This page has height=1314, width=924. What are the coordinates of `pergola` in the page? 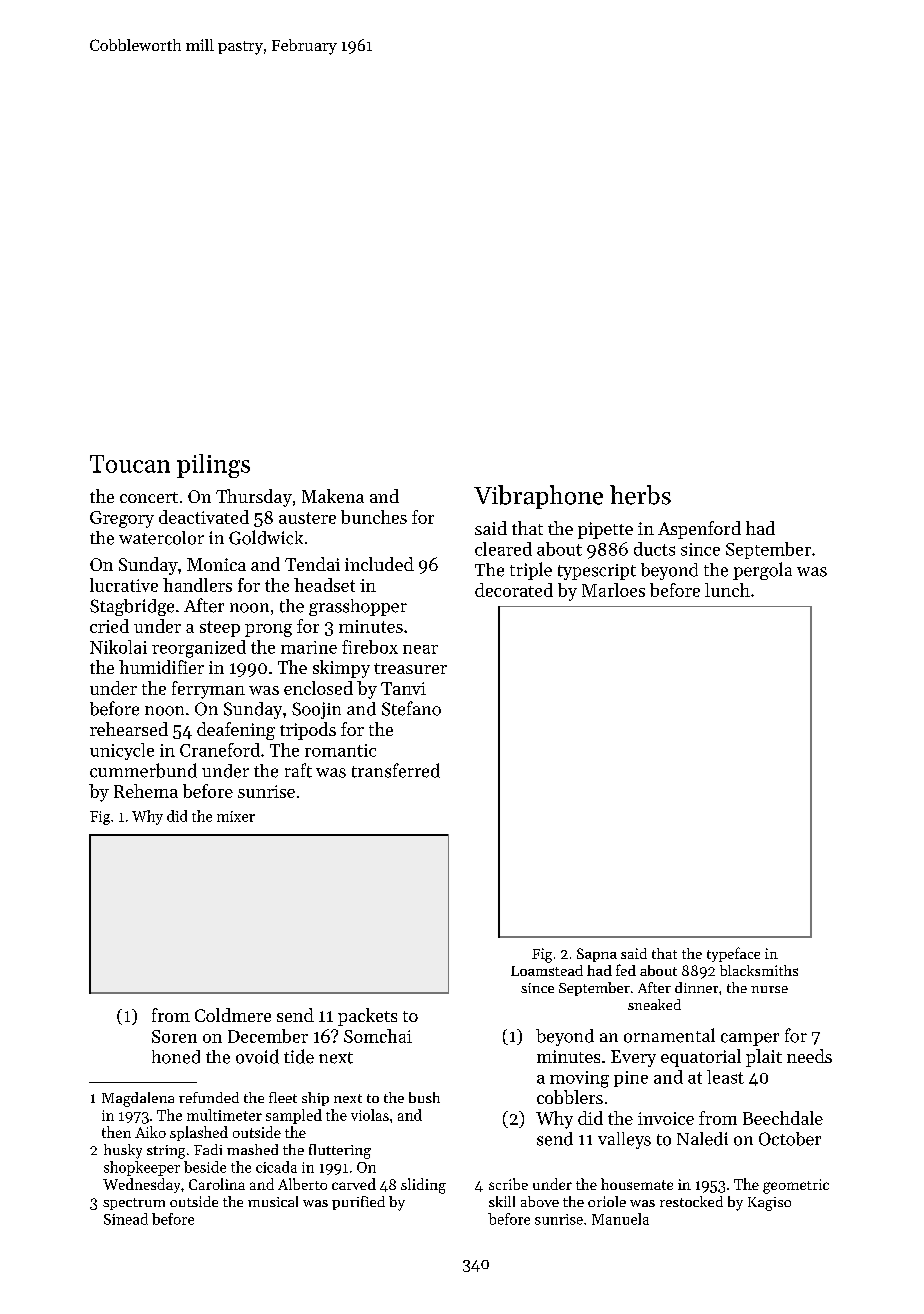 It's located at (762, 571).
